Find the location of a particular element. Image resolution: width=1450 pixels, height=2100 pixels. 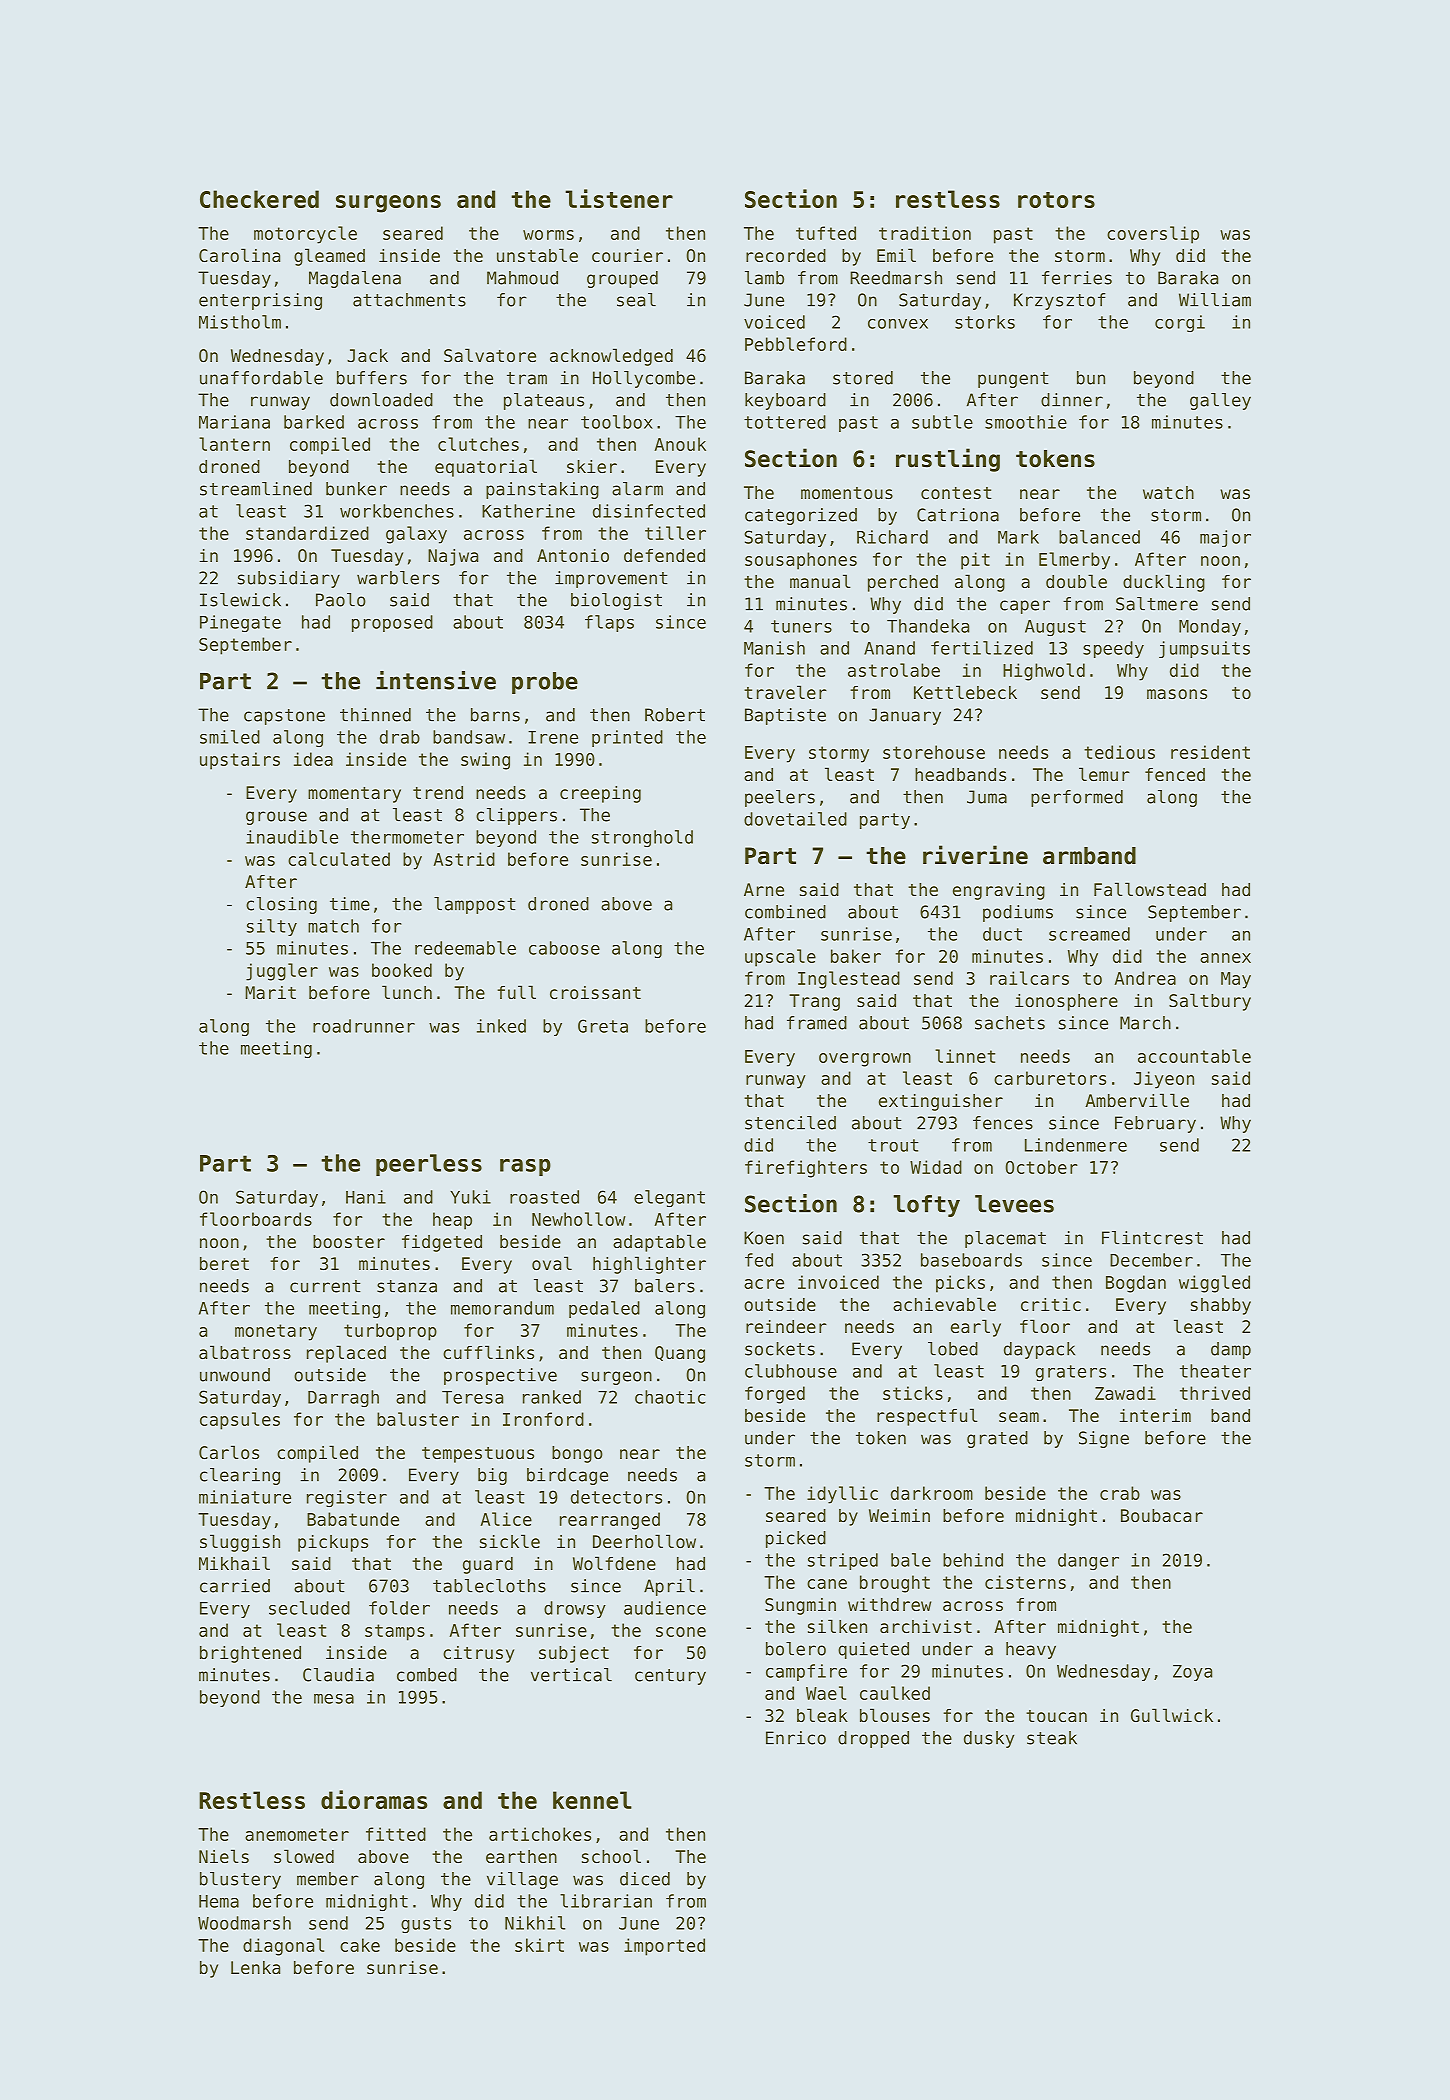

heavy is located at coordinates (1031, 1650).
